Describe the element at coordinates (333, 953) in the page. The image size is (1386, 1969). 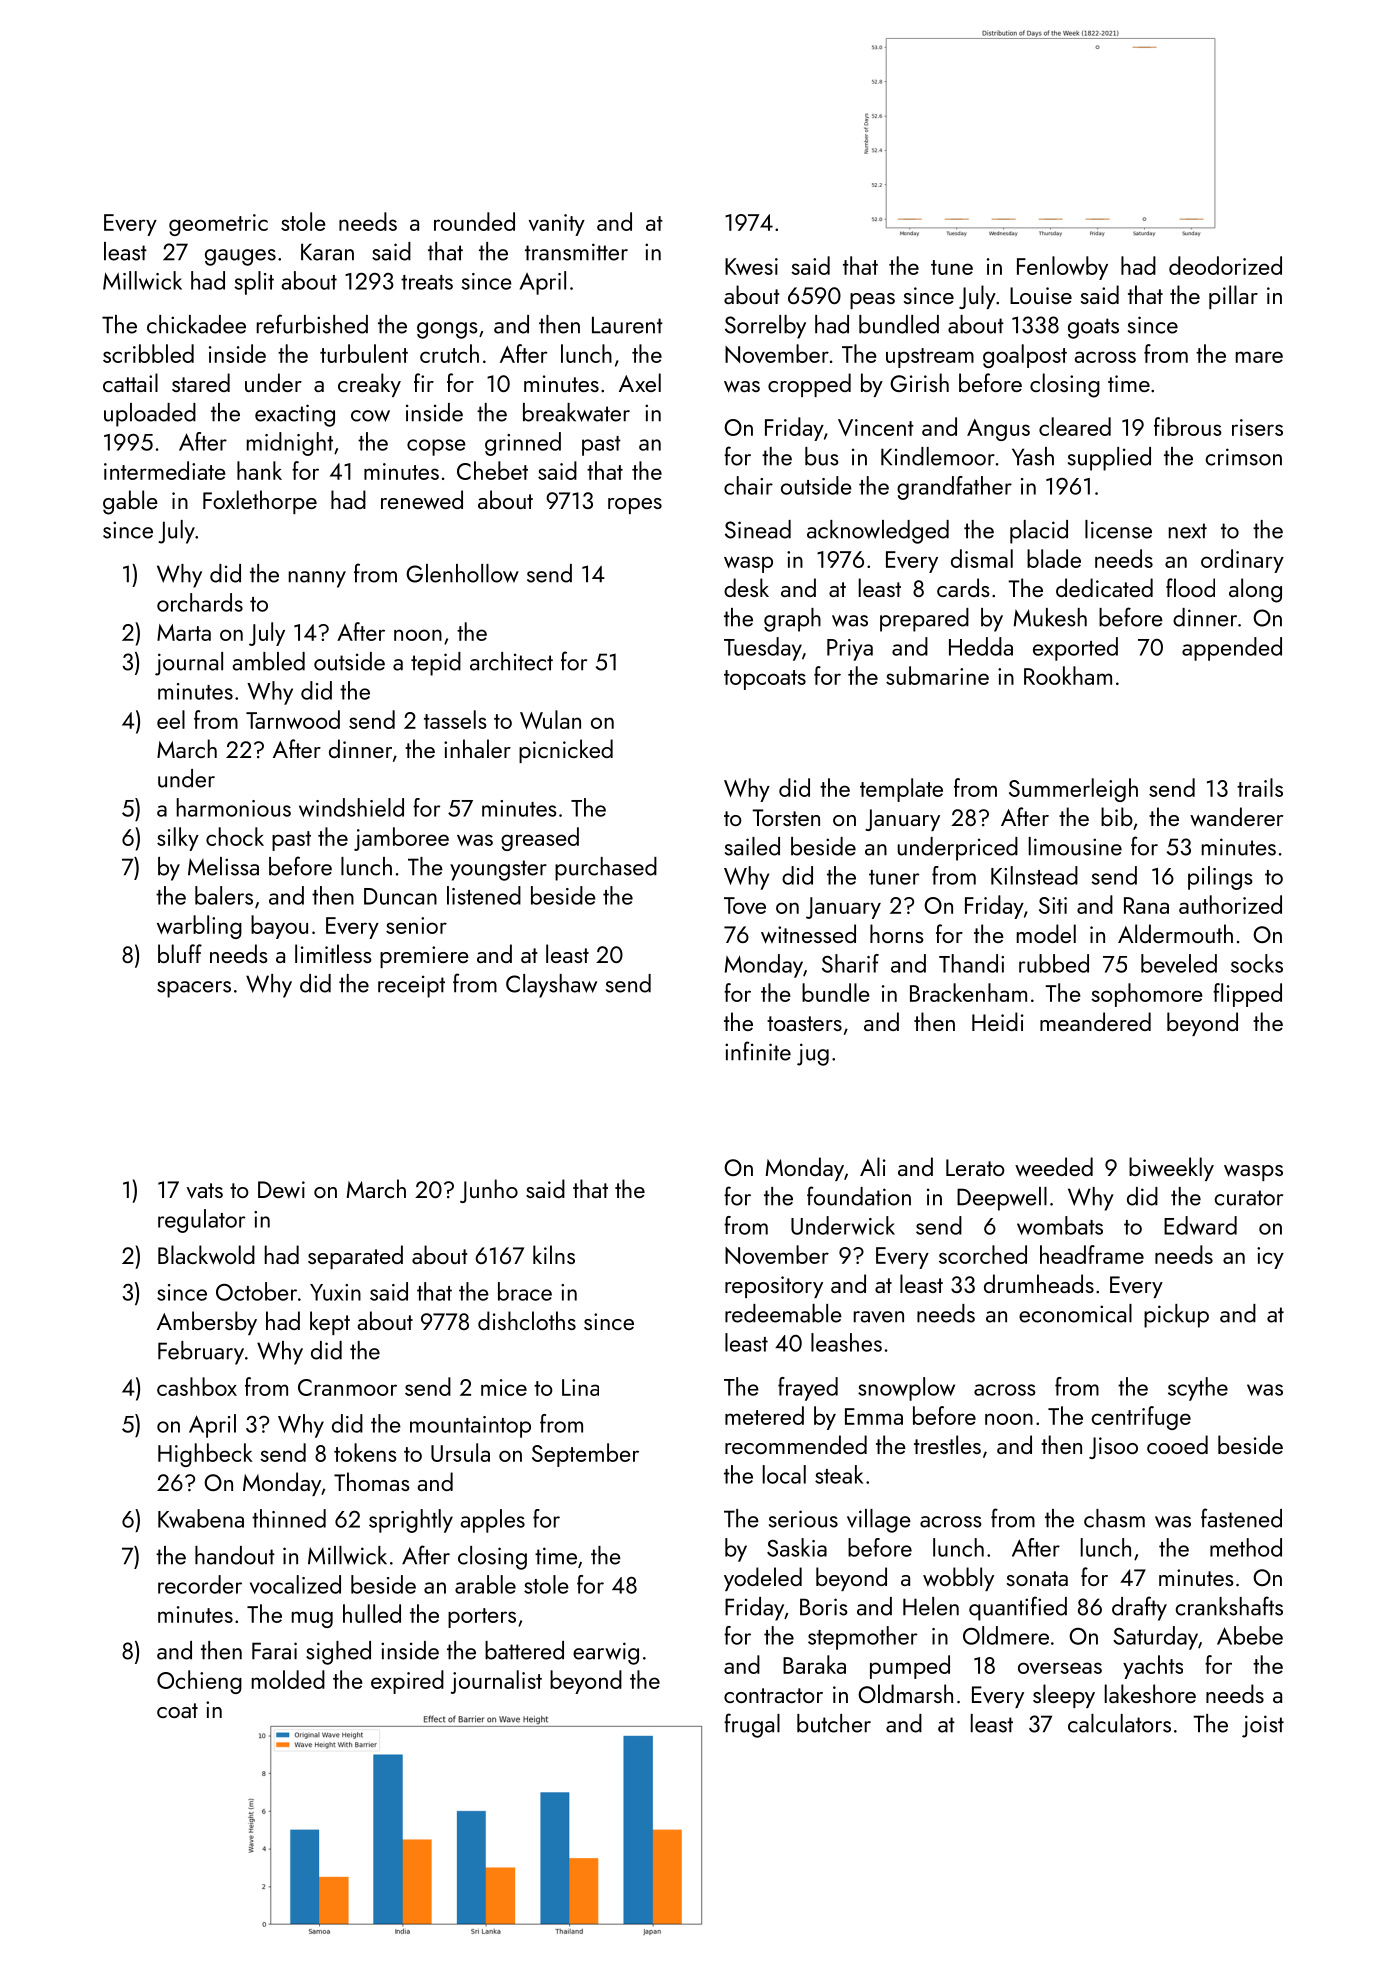
I see `limitless` at that location.
